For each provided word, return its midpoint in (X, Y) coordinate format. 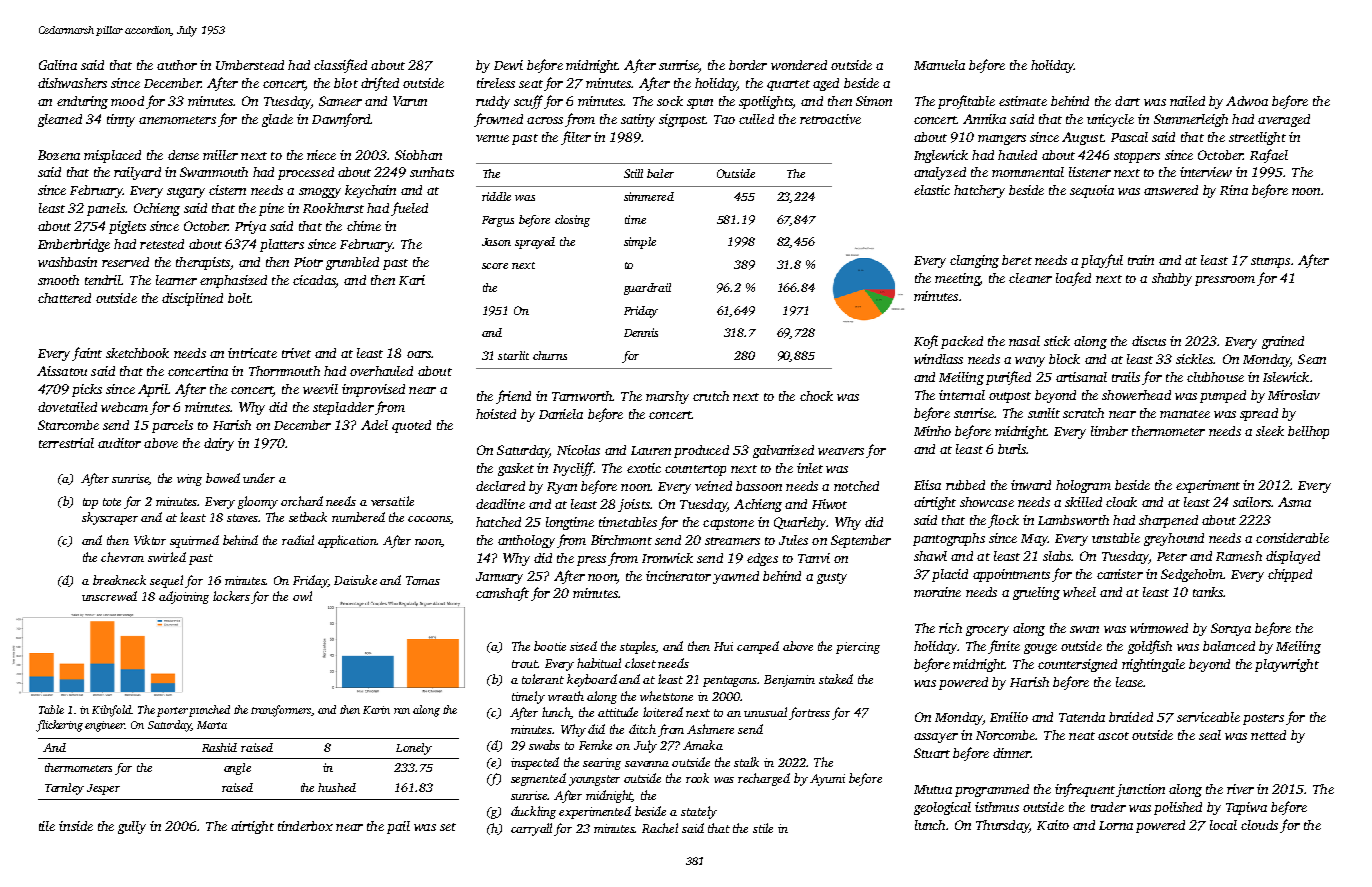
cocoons (429, 520)
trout (525, 664)
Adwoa (1247, 101)
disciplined (192, 299)
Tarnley (64, 789)
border (748, 65)
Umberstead (250, 65)
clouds (1259, 825)
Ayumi (827, 780)
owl (302, 596)
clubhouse (1215, 377)
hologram (1083, 486)
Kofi (926, 342)
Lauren (651, 450)
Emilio (1009, 717)
